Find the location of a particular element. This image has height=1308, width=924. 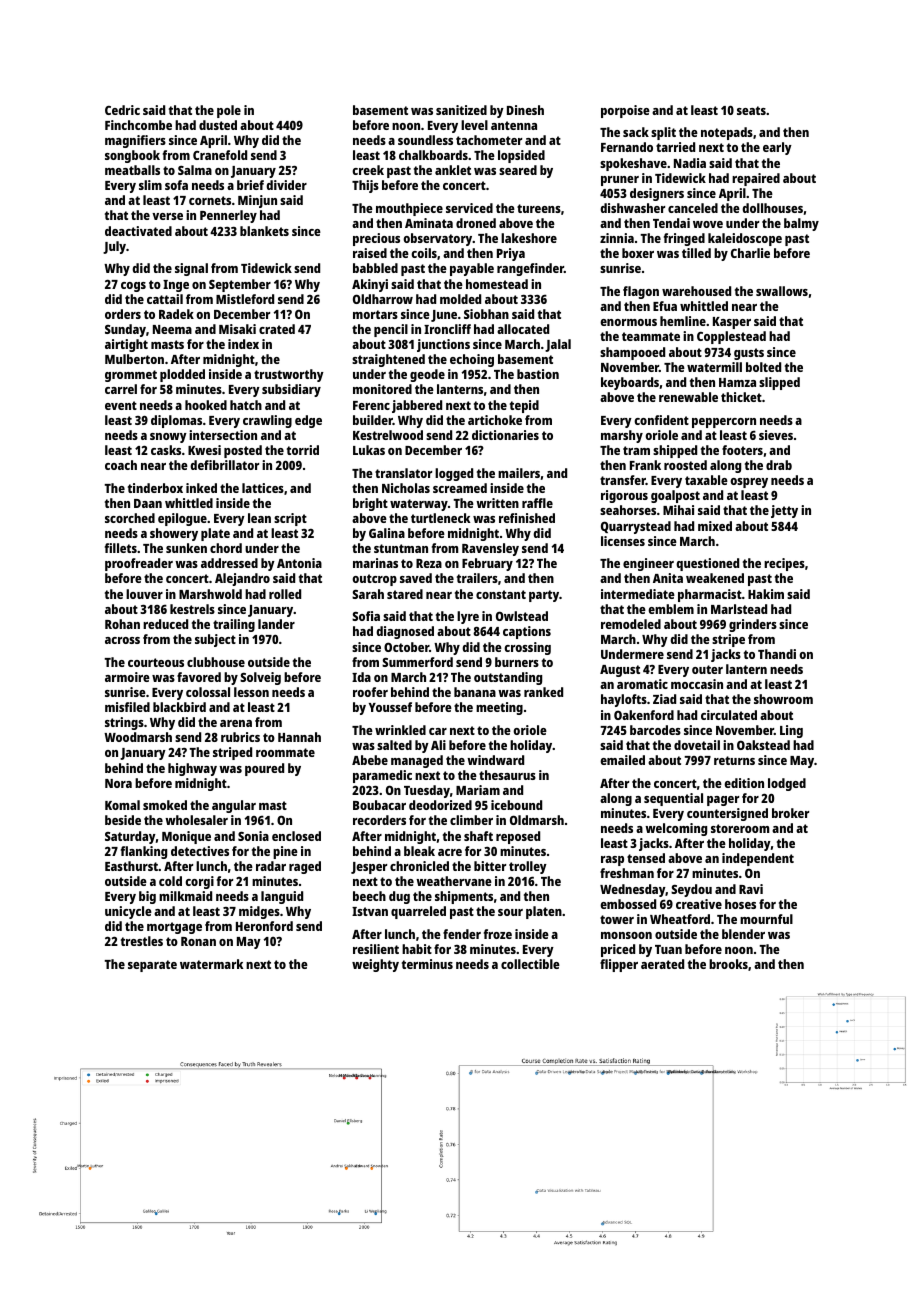

lander is located at coordinates (276, 624).
